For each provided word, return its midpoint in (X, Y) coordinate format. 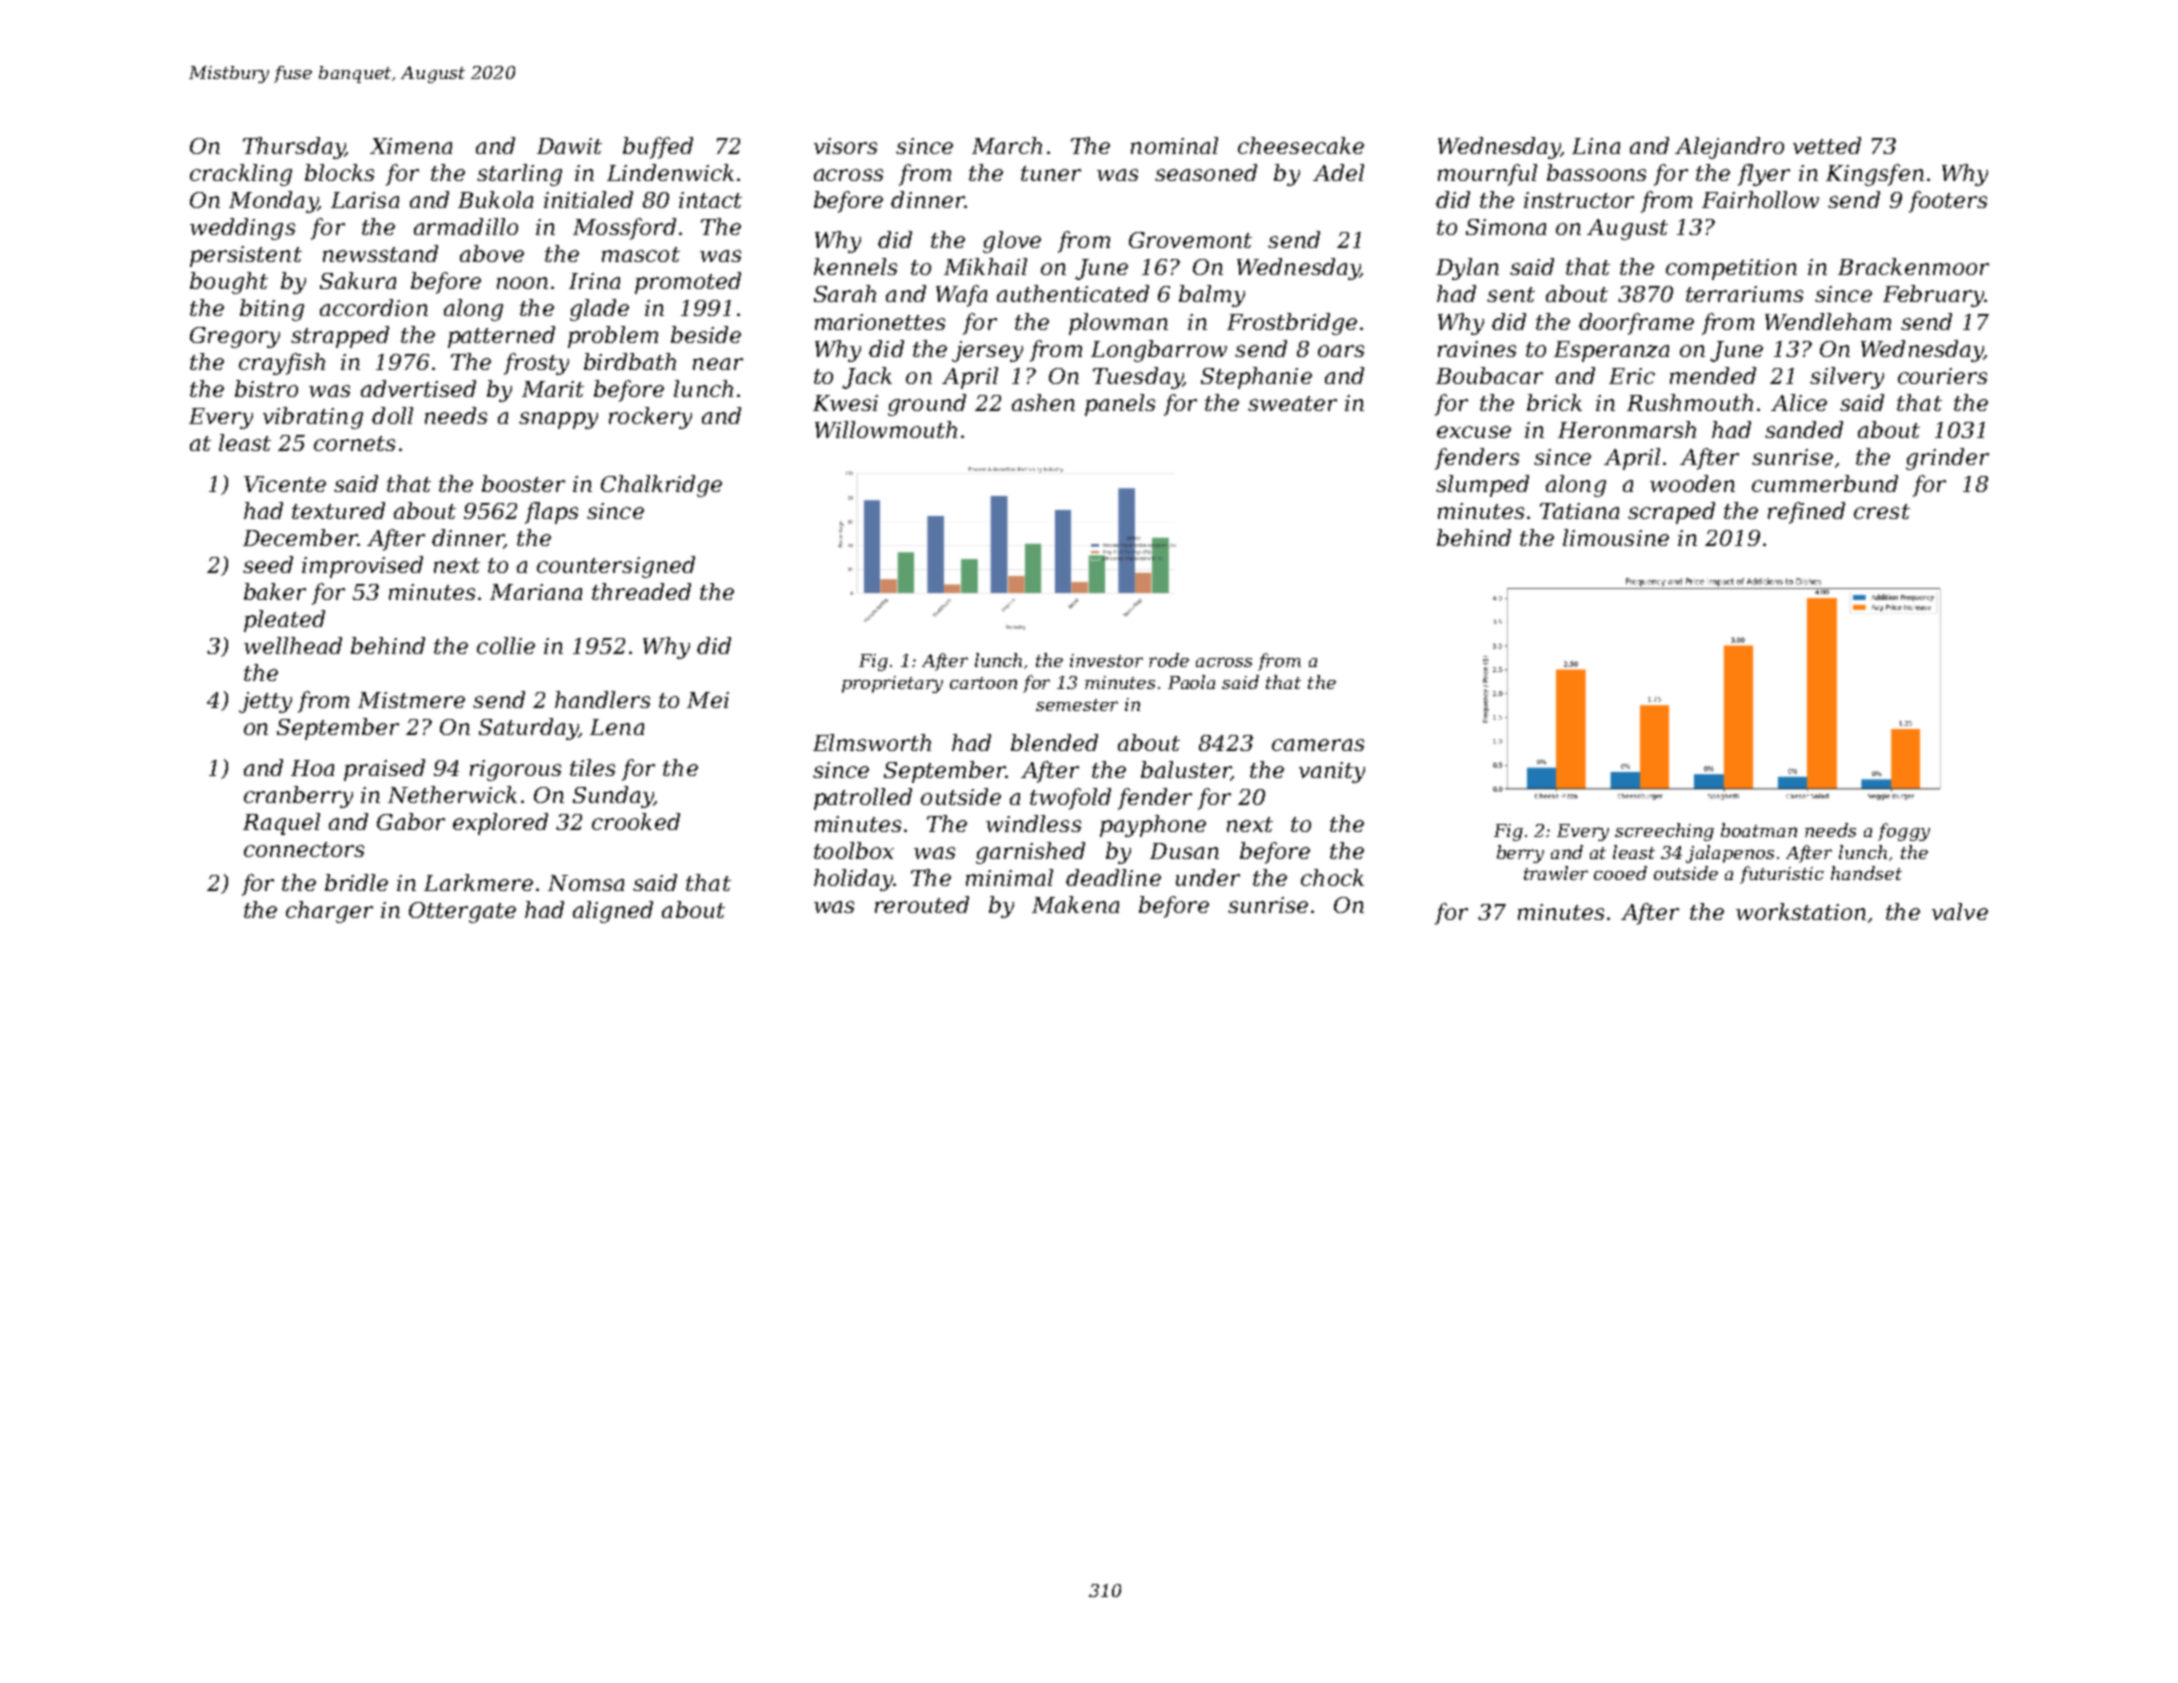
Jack (867, 378)
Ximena (411, 146)
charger (329, 912)
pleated (284, 621)
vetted (1827, 145)
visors (845, 146)
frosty (536, 364)
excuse (1474, 432)
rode (1169, 660)
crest (1882, 511)
